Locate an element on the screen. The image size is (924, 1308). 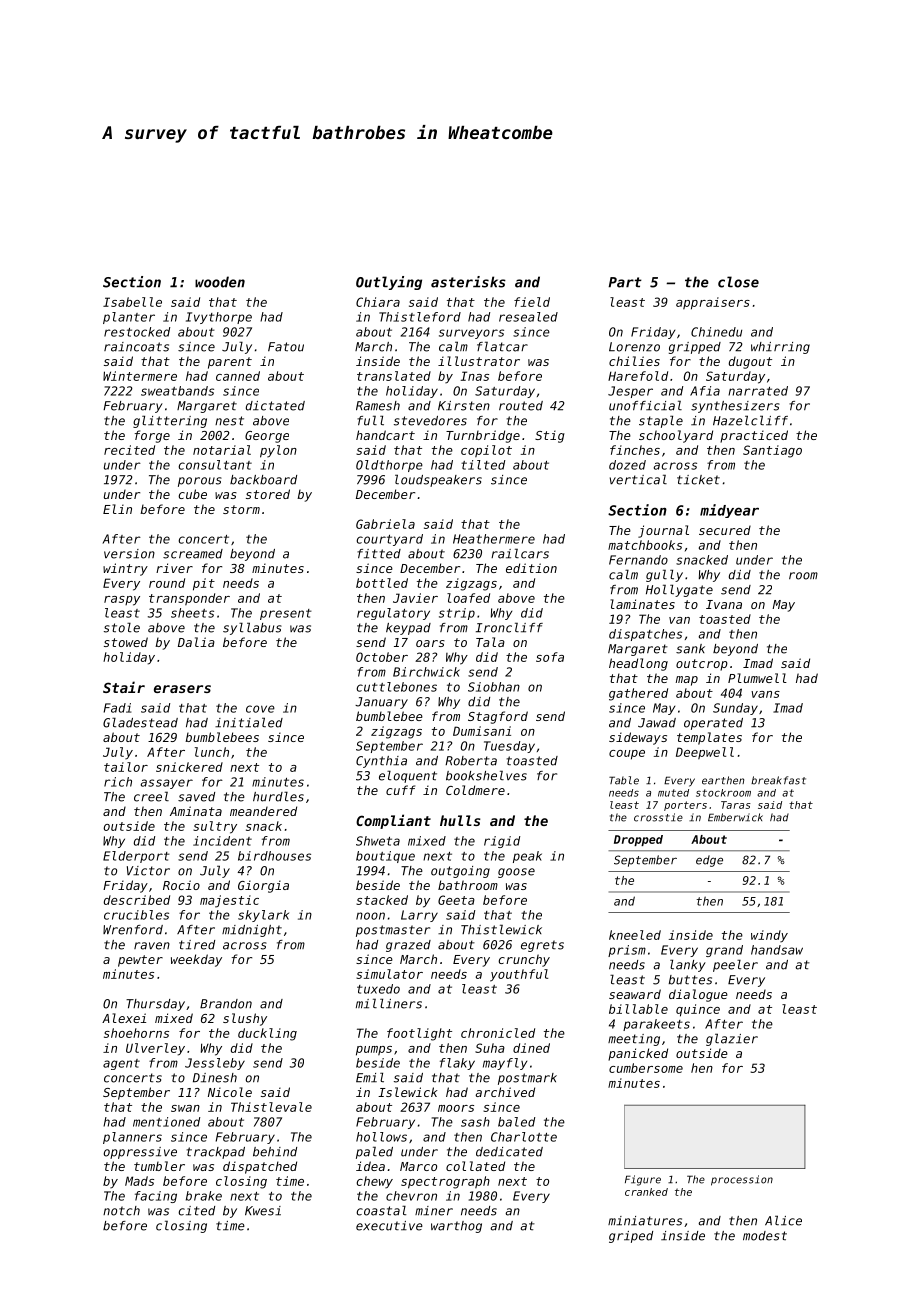
glittering is located at coordinates (170, 421).
